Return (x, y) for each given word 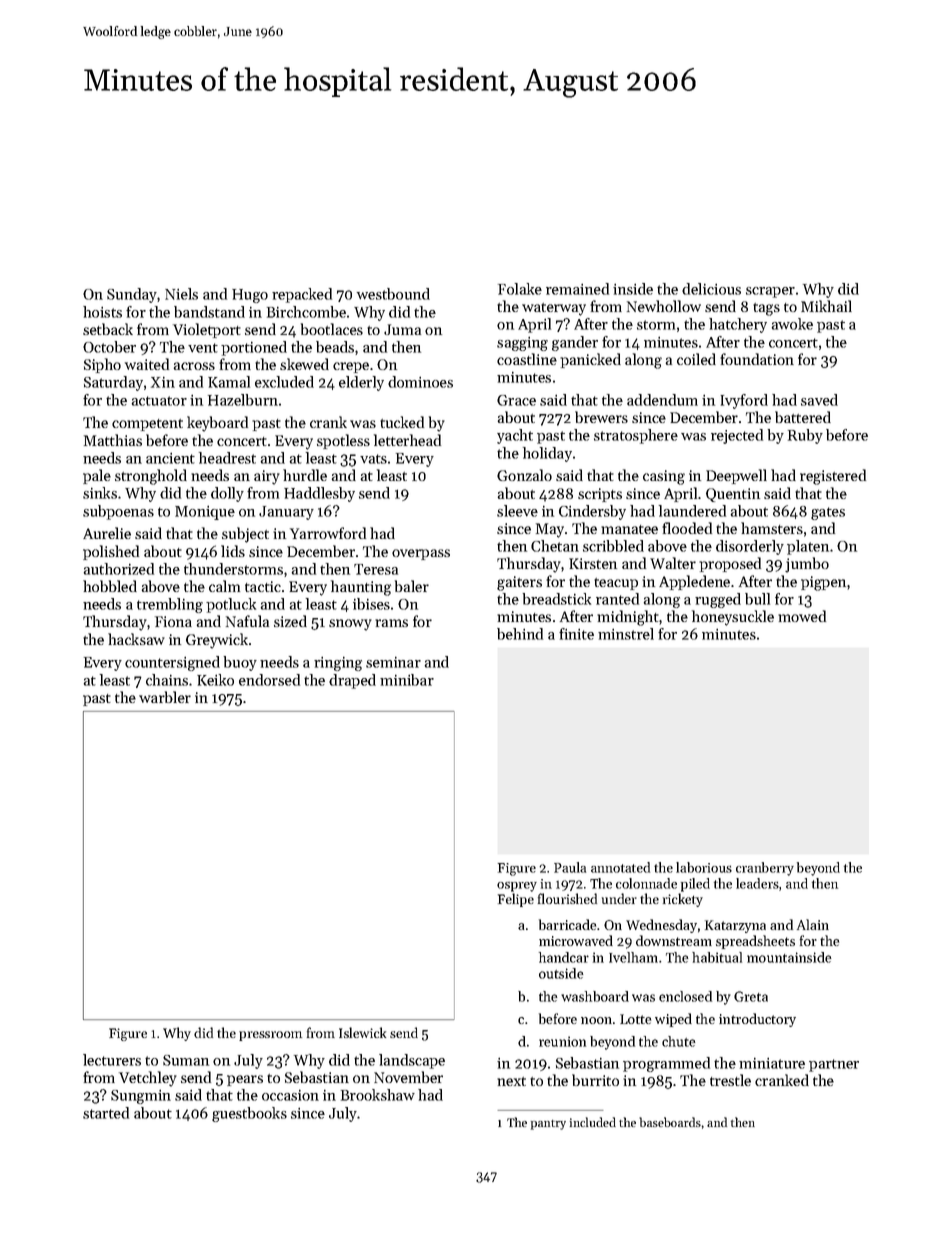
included (593, 1122)
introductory (757, 1020)
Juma (402, 329)
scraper (770, 292)
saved (819, 400)
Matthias (113, 440)
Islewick (362, 1032)
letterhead (407, 440)
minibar (407, 680)
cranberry (765, 869)
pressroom (270, 1036)
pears (245, 1080)
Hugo (250, 296)
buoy (240, 663)
